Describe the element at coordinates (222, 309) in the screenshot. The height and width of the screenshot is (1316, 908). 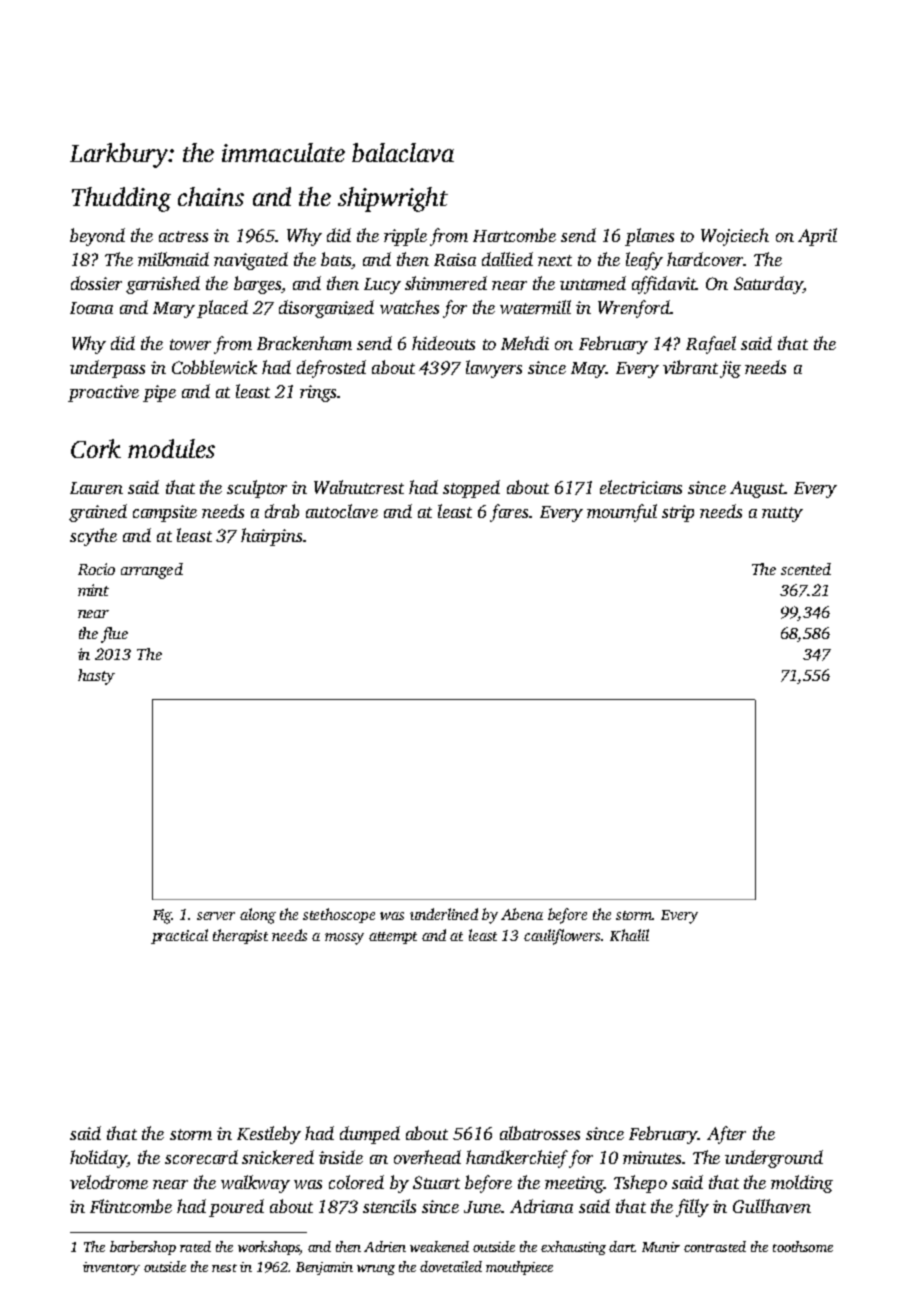
I see `placed` at that location.
